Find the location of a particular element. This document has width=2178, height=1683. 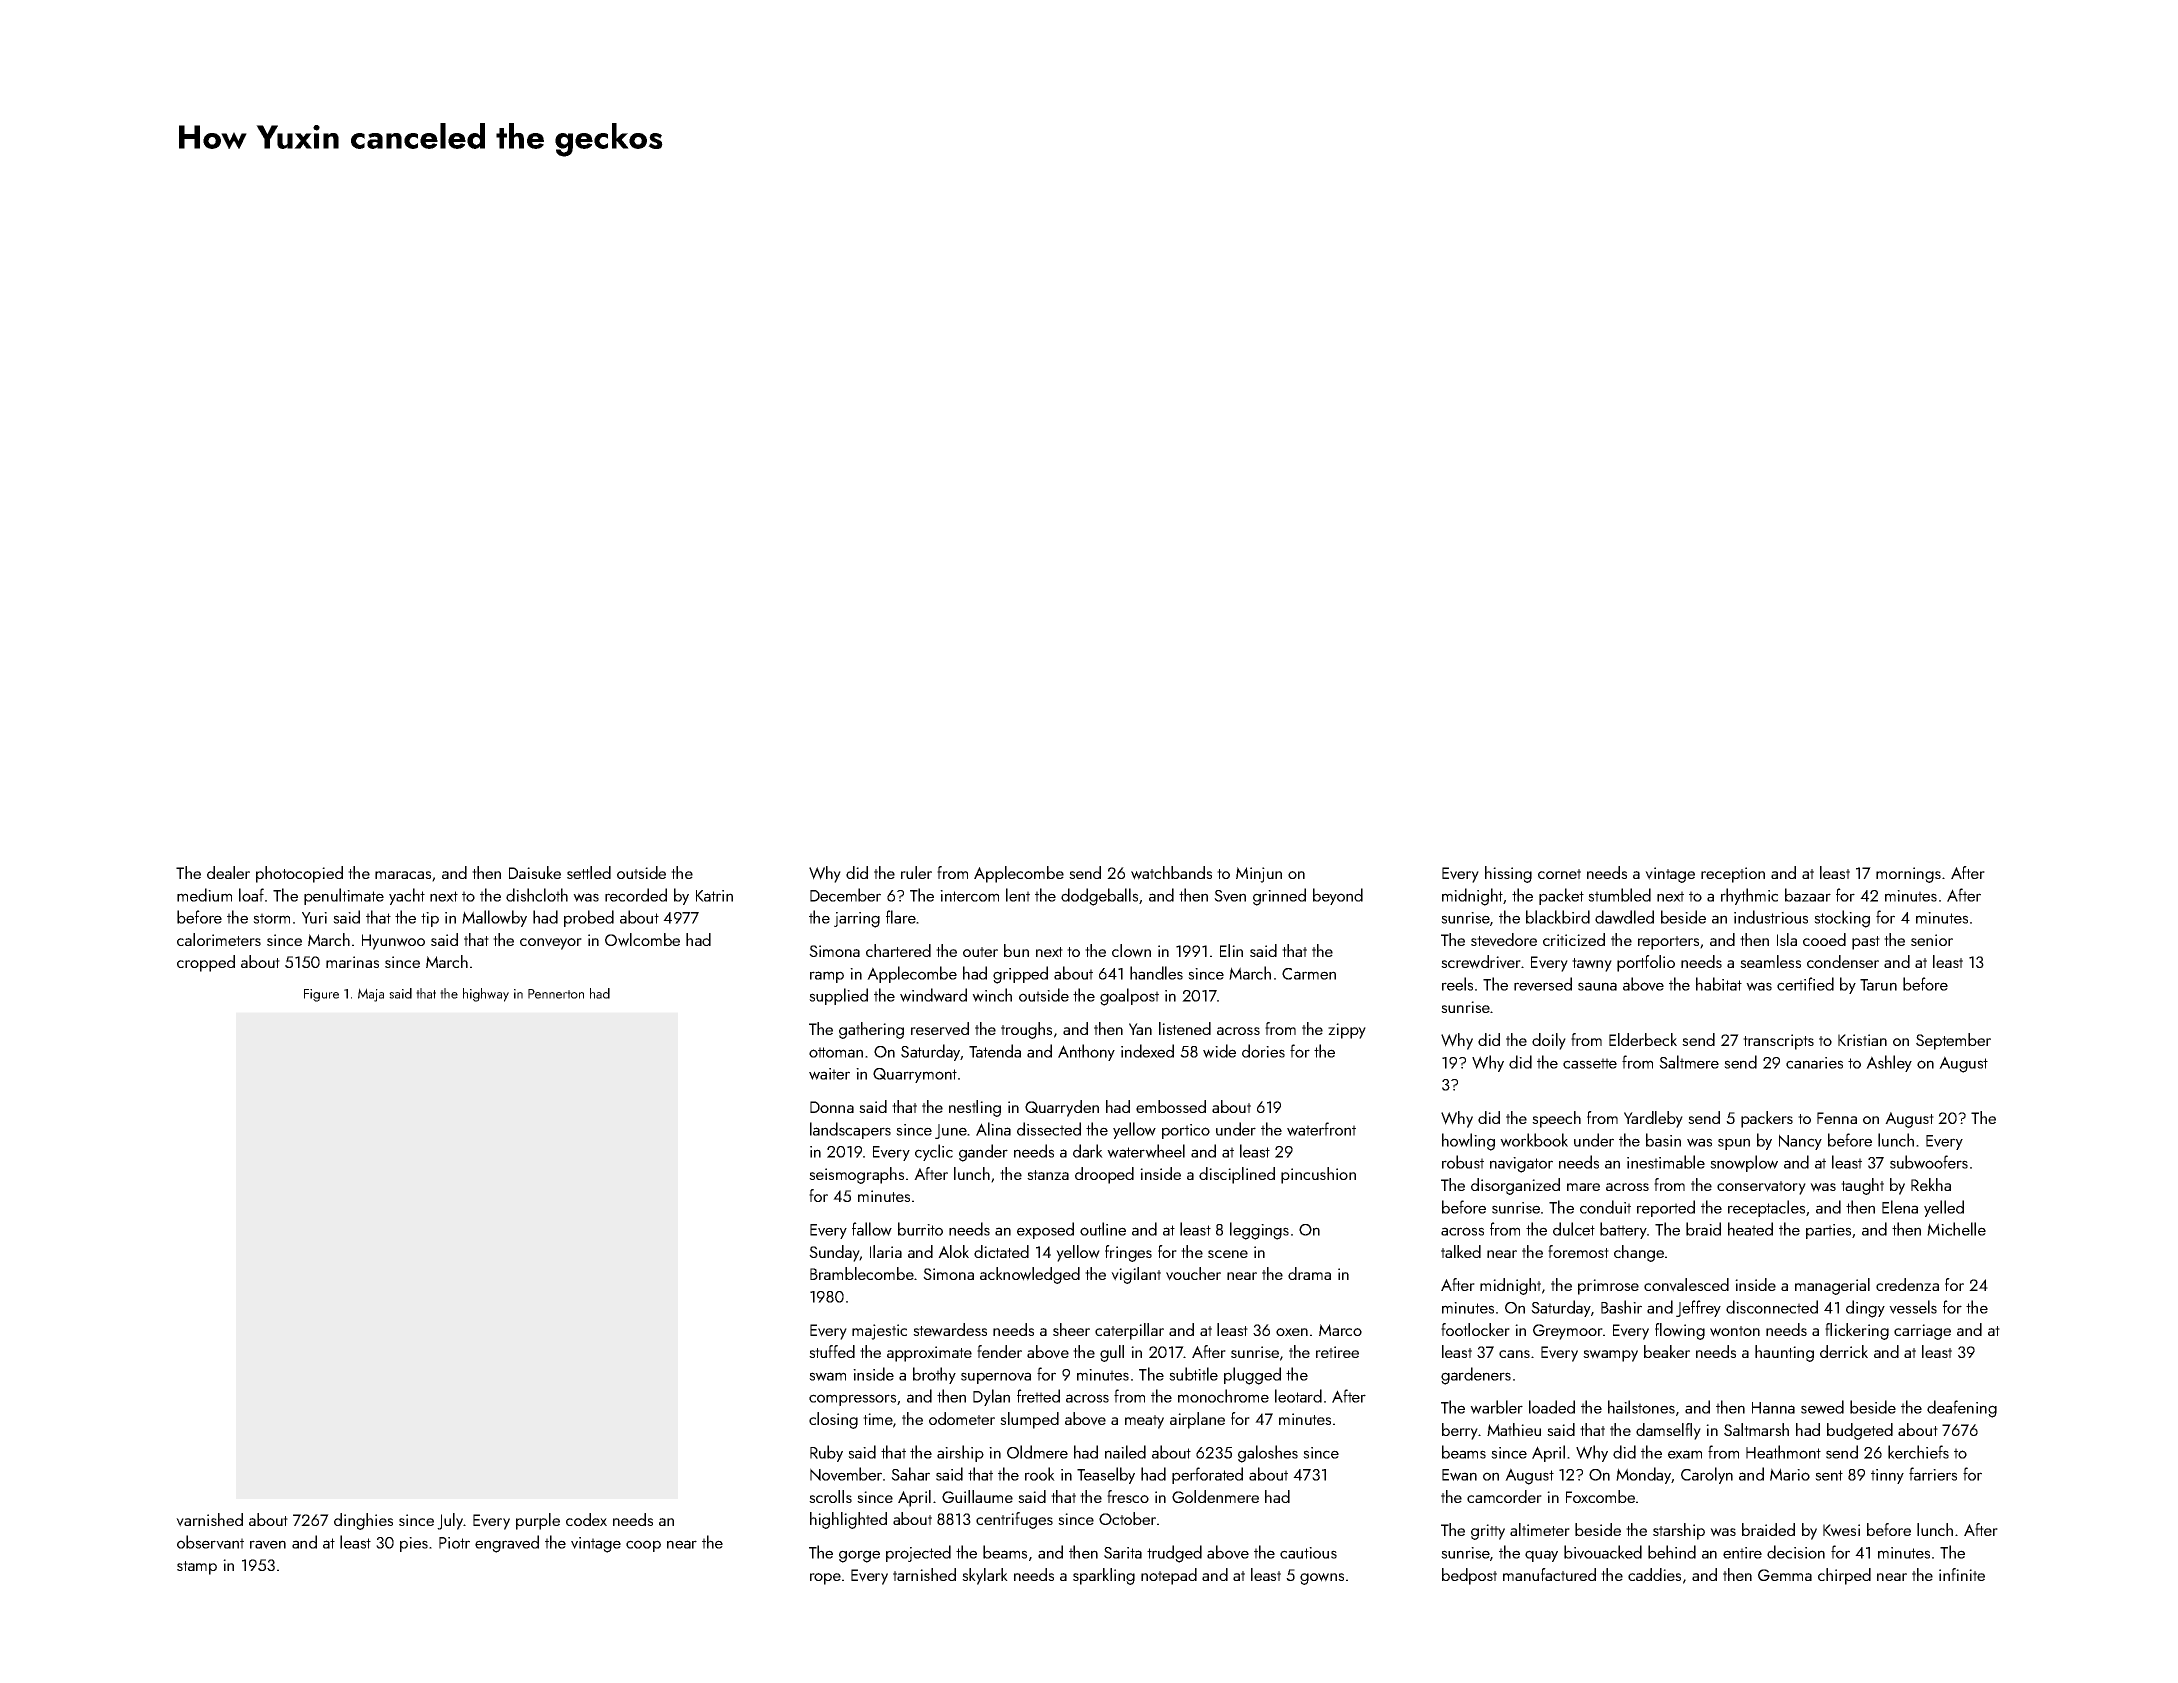

Fenna is located at coordinates (1837, 1118).
